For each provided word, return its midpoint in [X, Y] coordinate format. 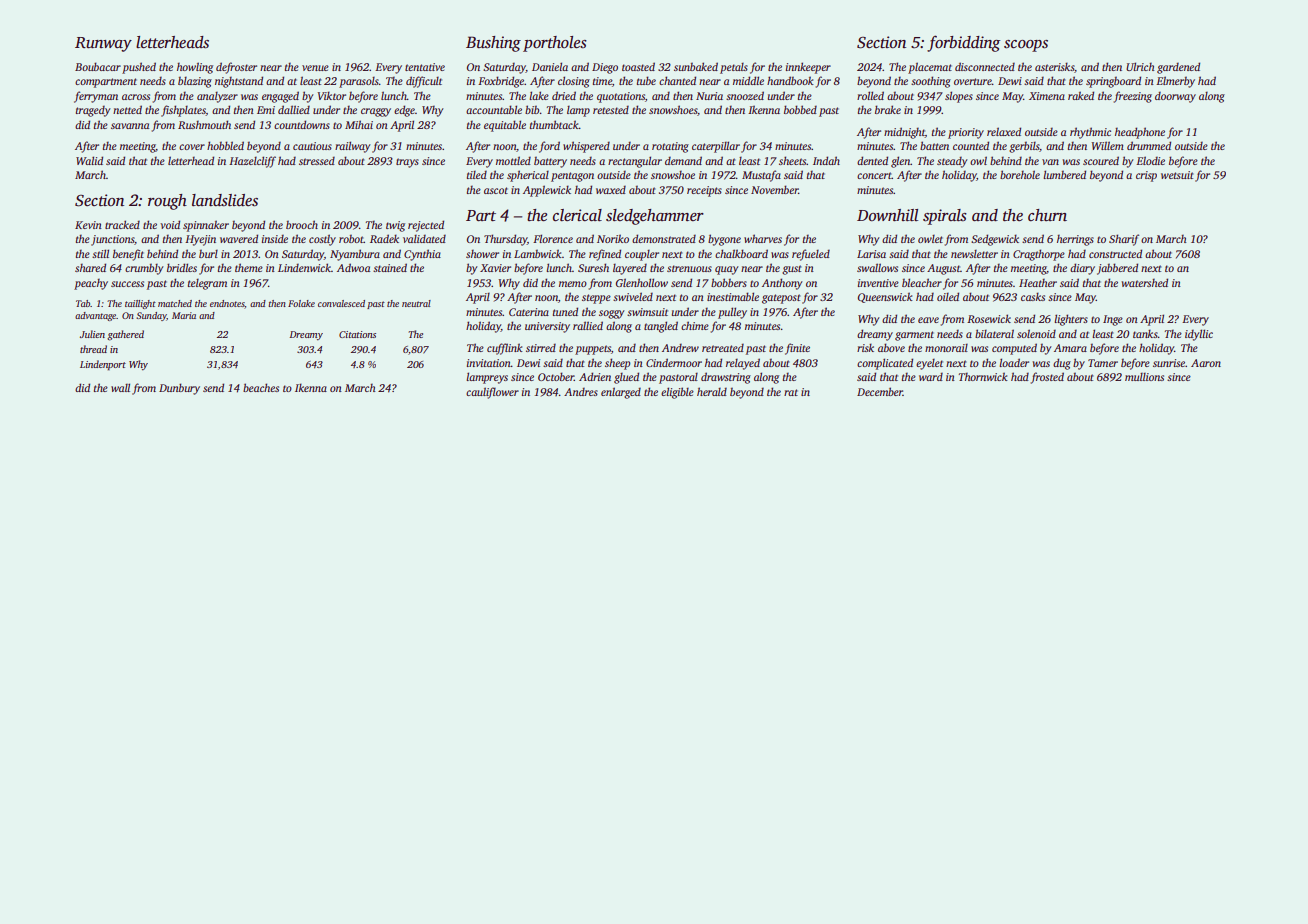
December [880, 391]
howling [195, 68]
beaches [261, 387]
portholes [555, 44]
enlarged [621, 393]
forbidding [963, 43]
